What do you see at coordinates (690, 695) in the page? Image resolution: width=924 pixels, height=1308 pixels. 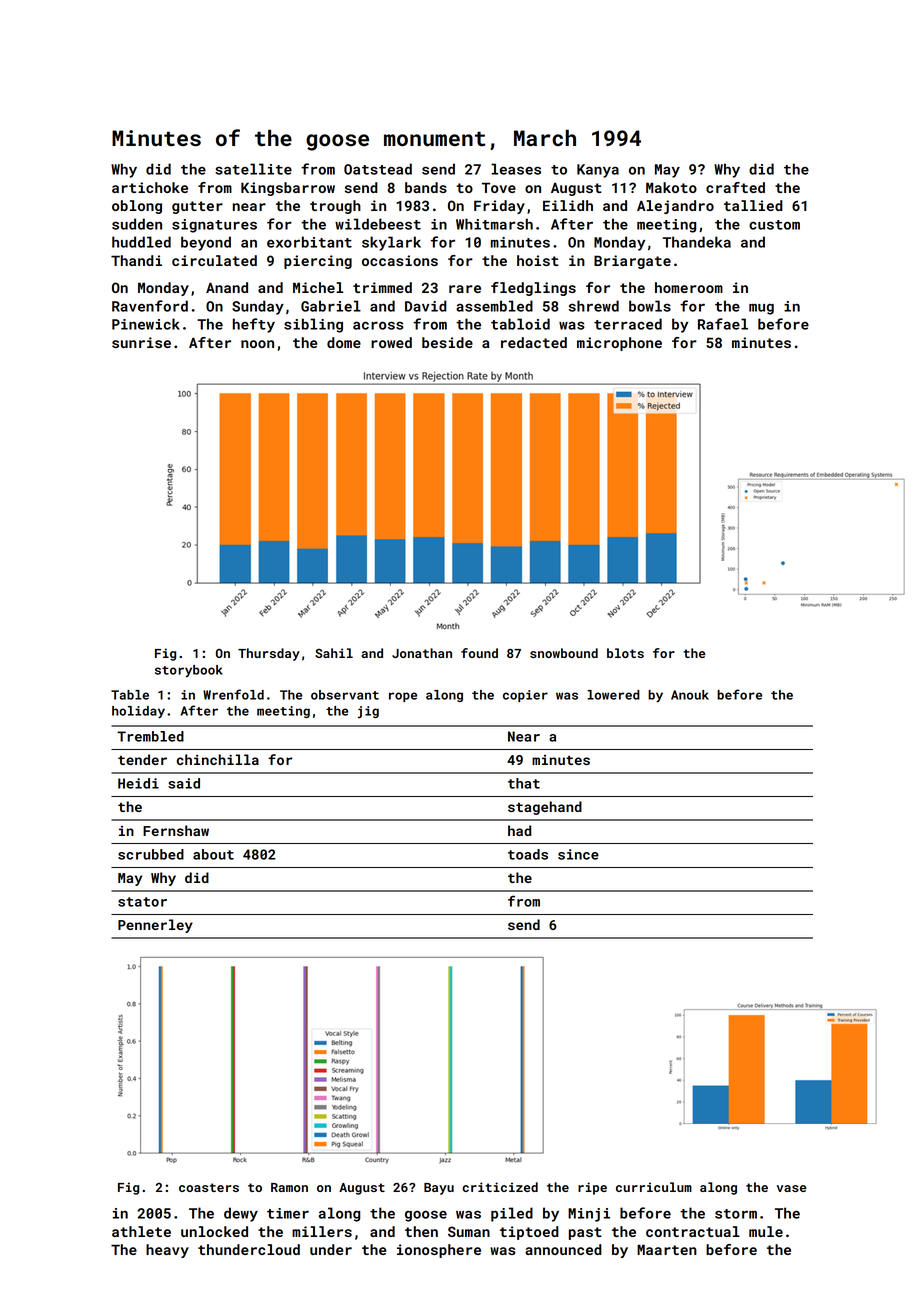 I see `Anouk` at bounding box center [690, 695].
